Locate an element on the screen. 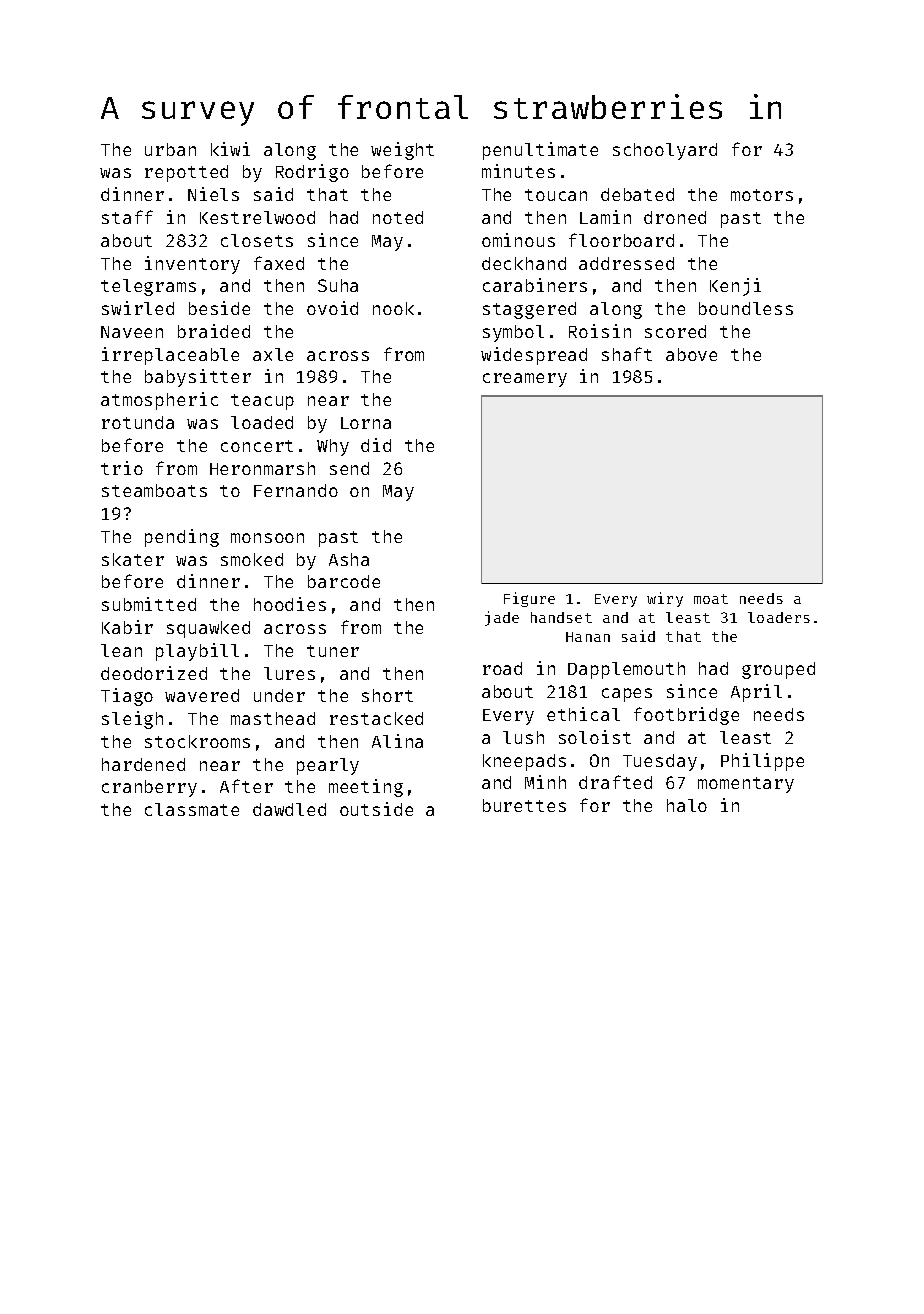 This screenshot has height=1314, width=924. urban is located at coordinates (170, 149).
